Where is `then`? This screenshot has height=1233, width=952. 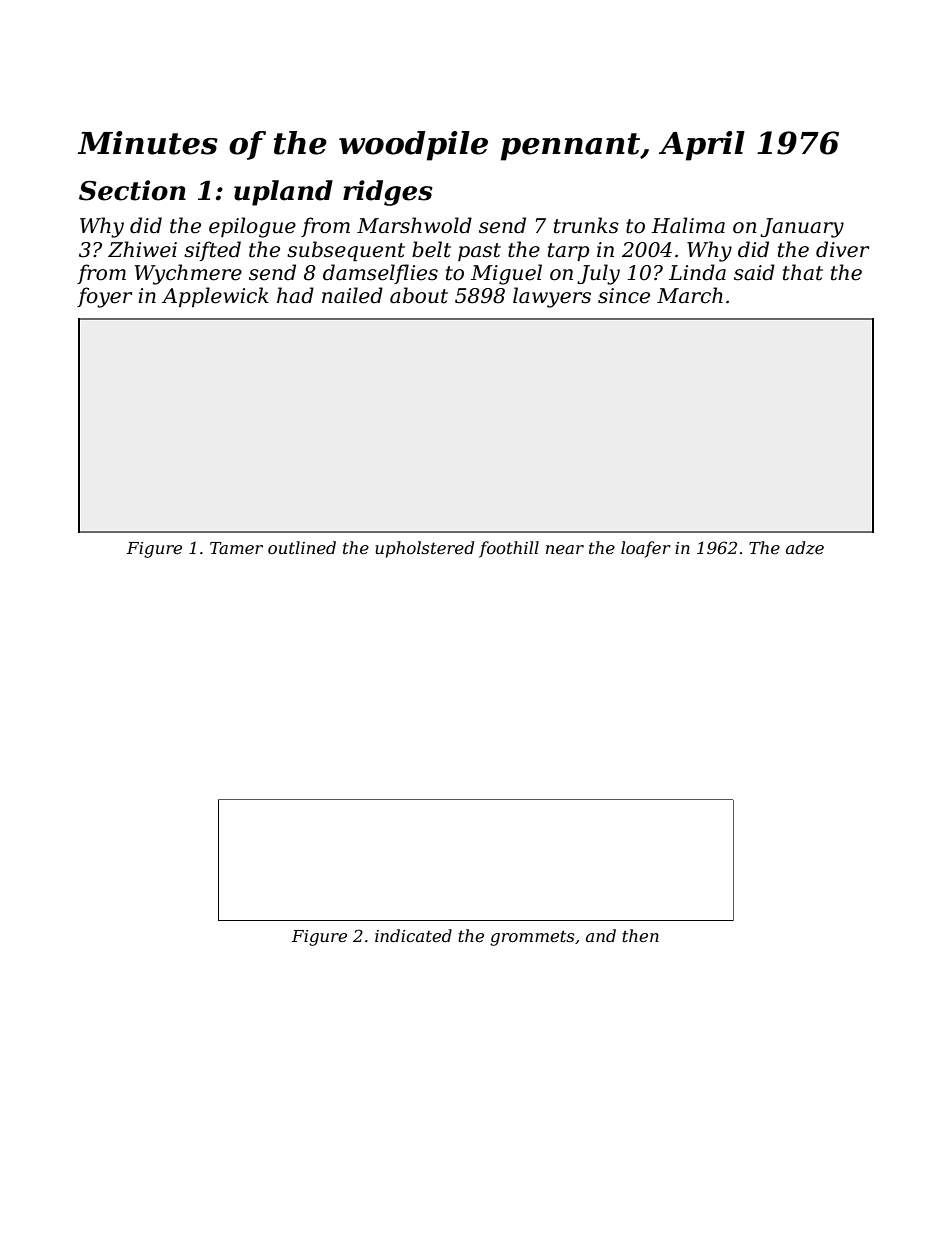 then is located at coordinates (640, 935).
